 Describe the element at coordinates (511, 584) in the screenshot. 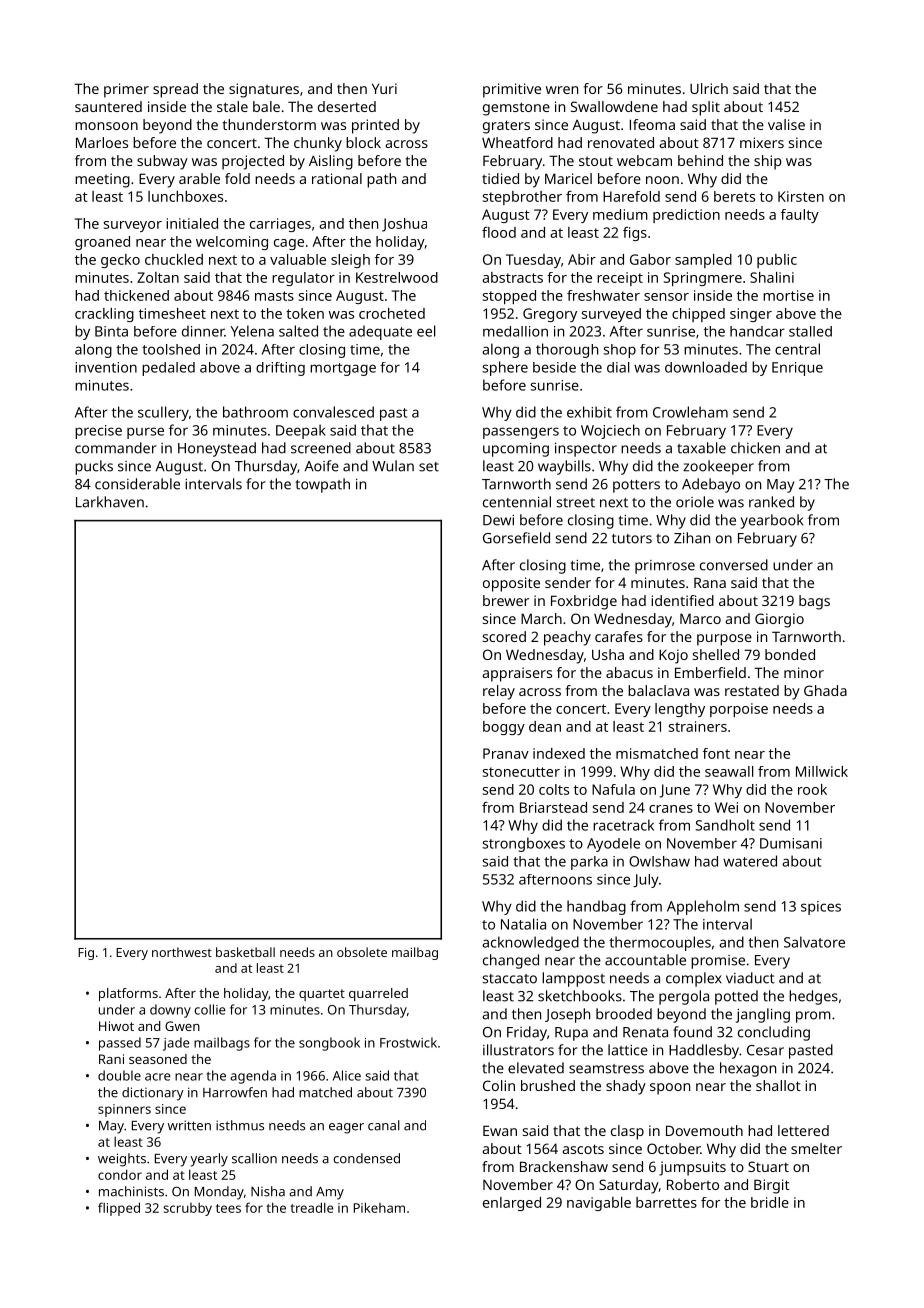

I see `opposite` at that location.
